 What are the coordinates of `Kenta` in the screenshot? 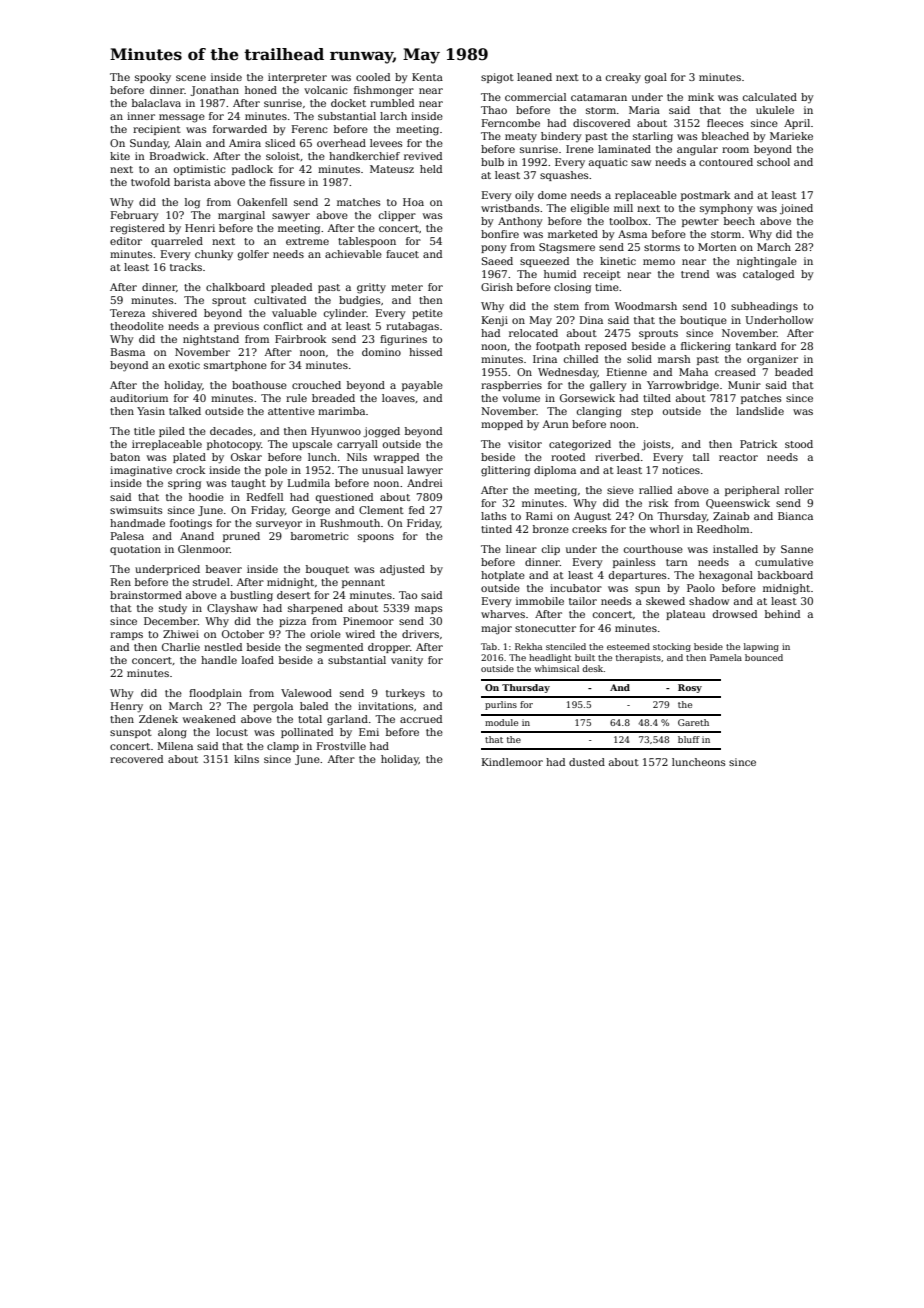 It's located at (427, 77).
